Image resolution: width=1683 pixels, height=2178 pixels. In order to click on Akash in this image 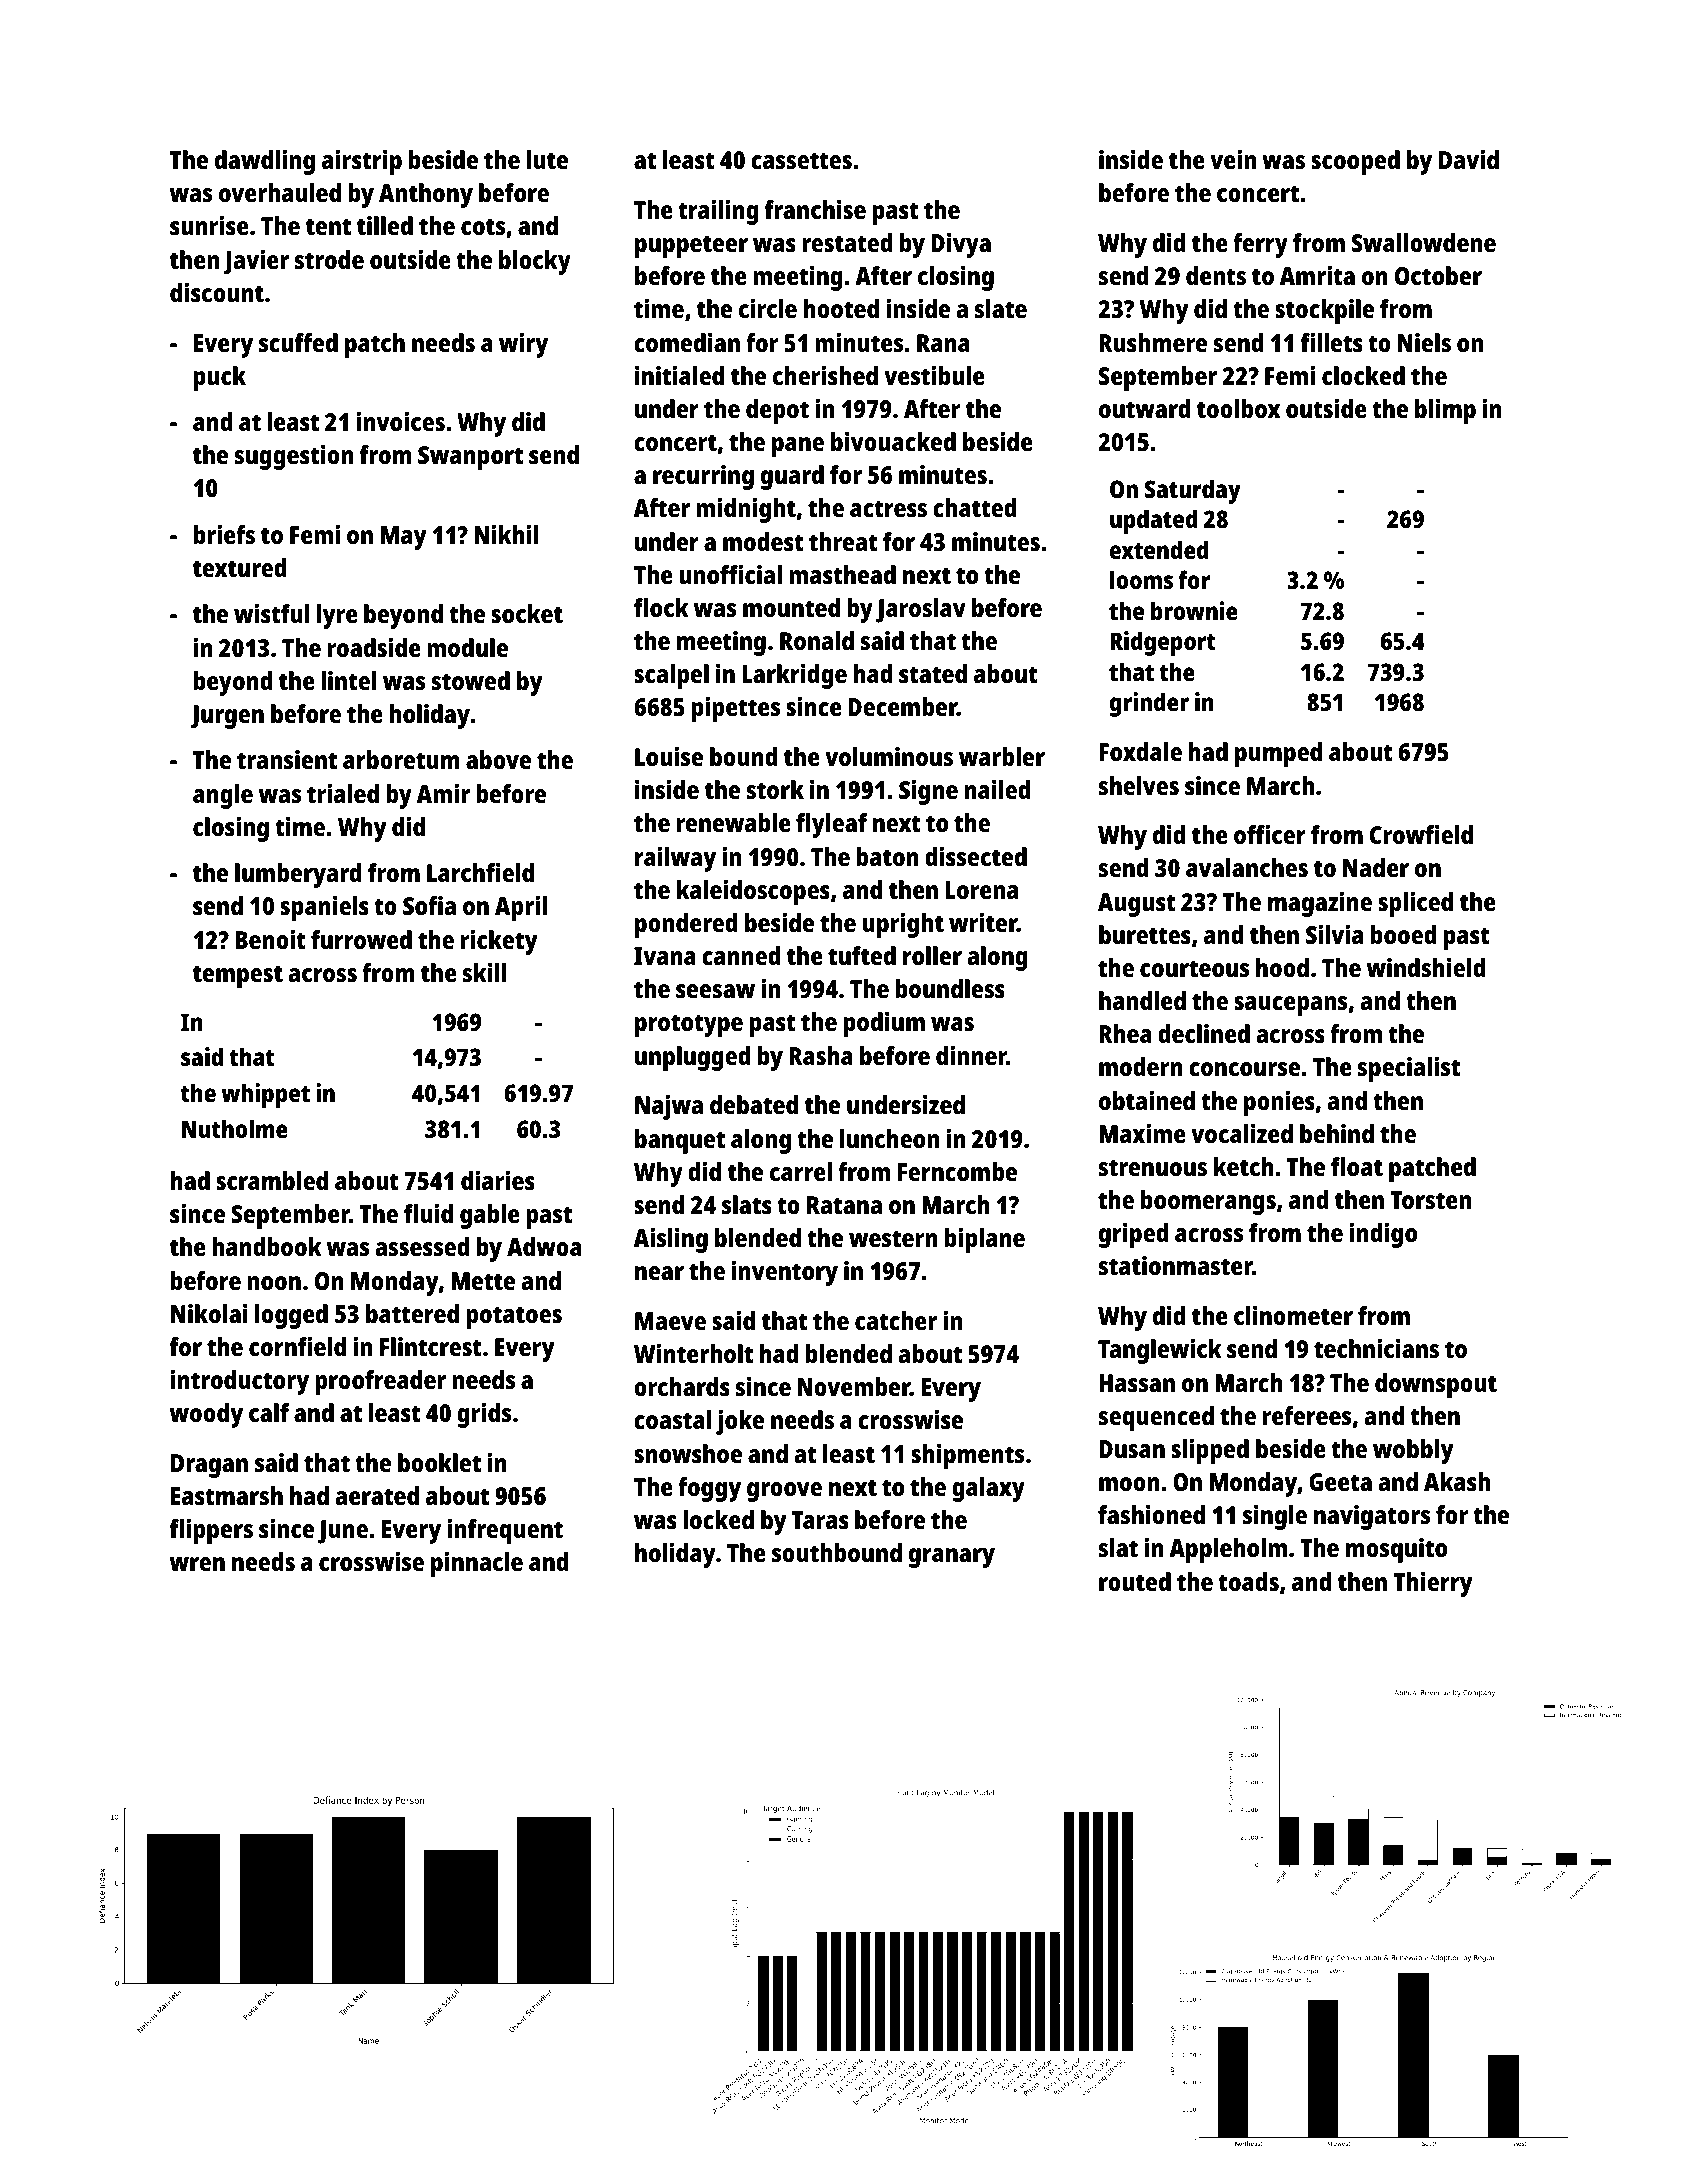, I will do `click(1457, 1481)`.
